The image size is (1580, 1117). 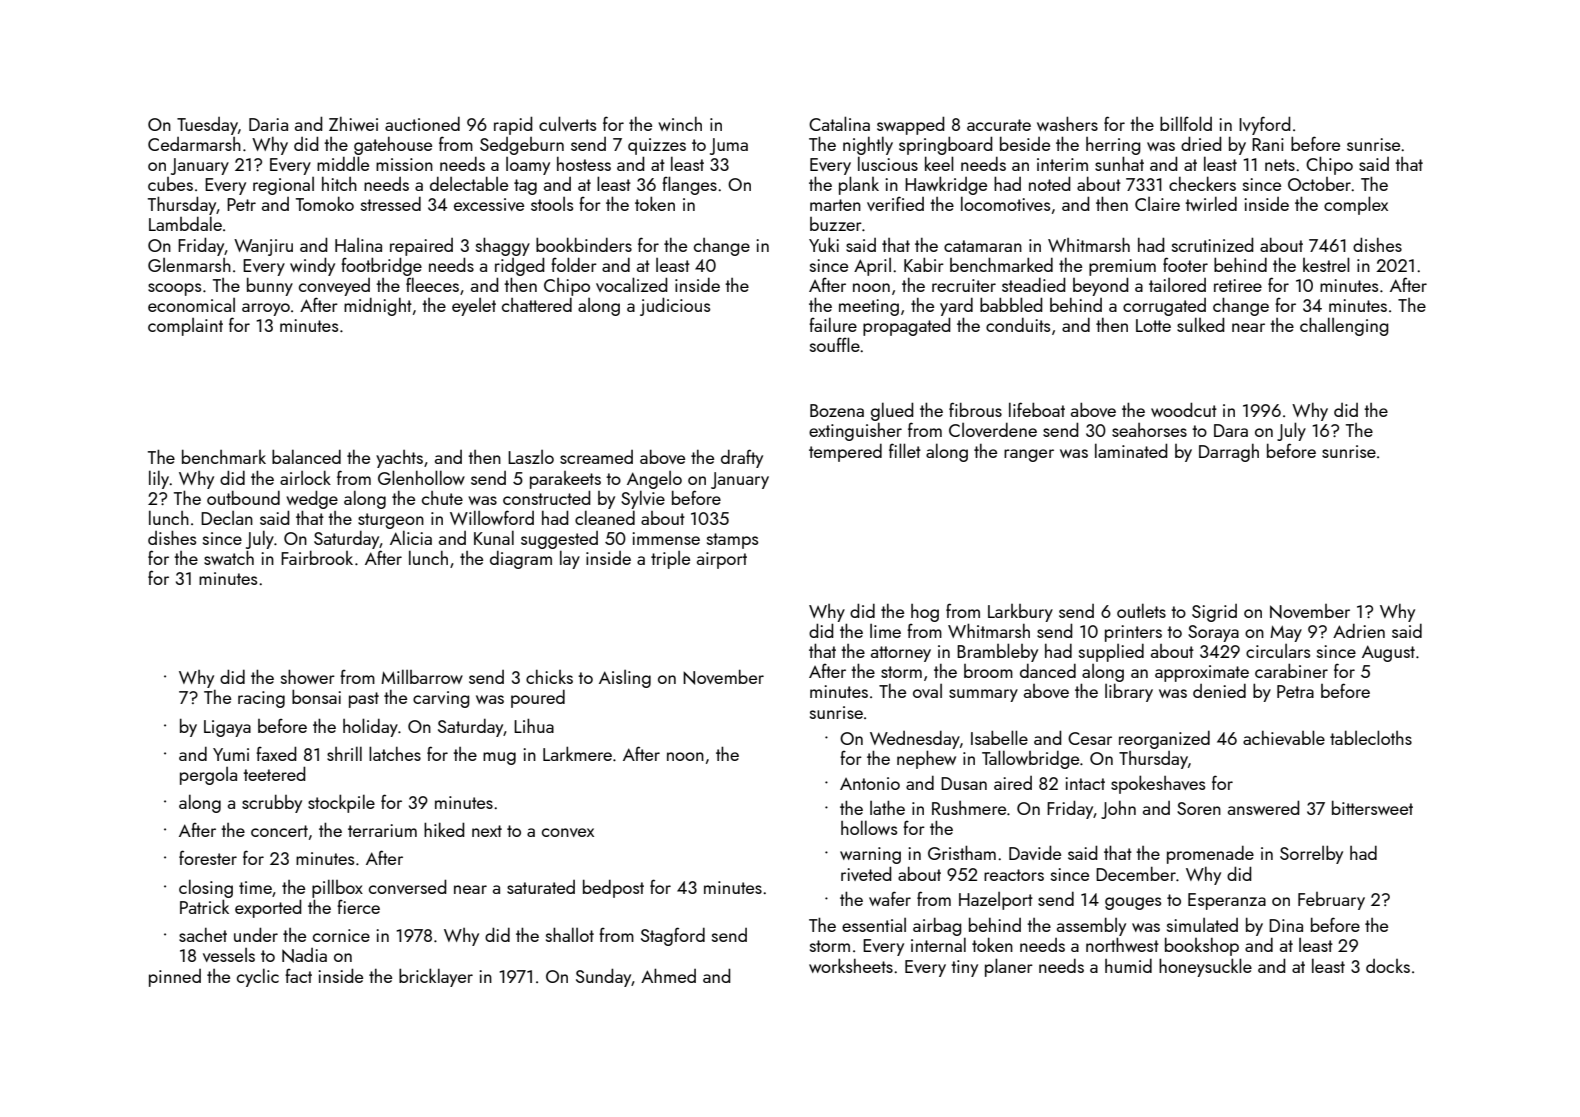 I want to click on balanced, so click(x=306, y=456).
